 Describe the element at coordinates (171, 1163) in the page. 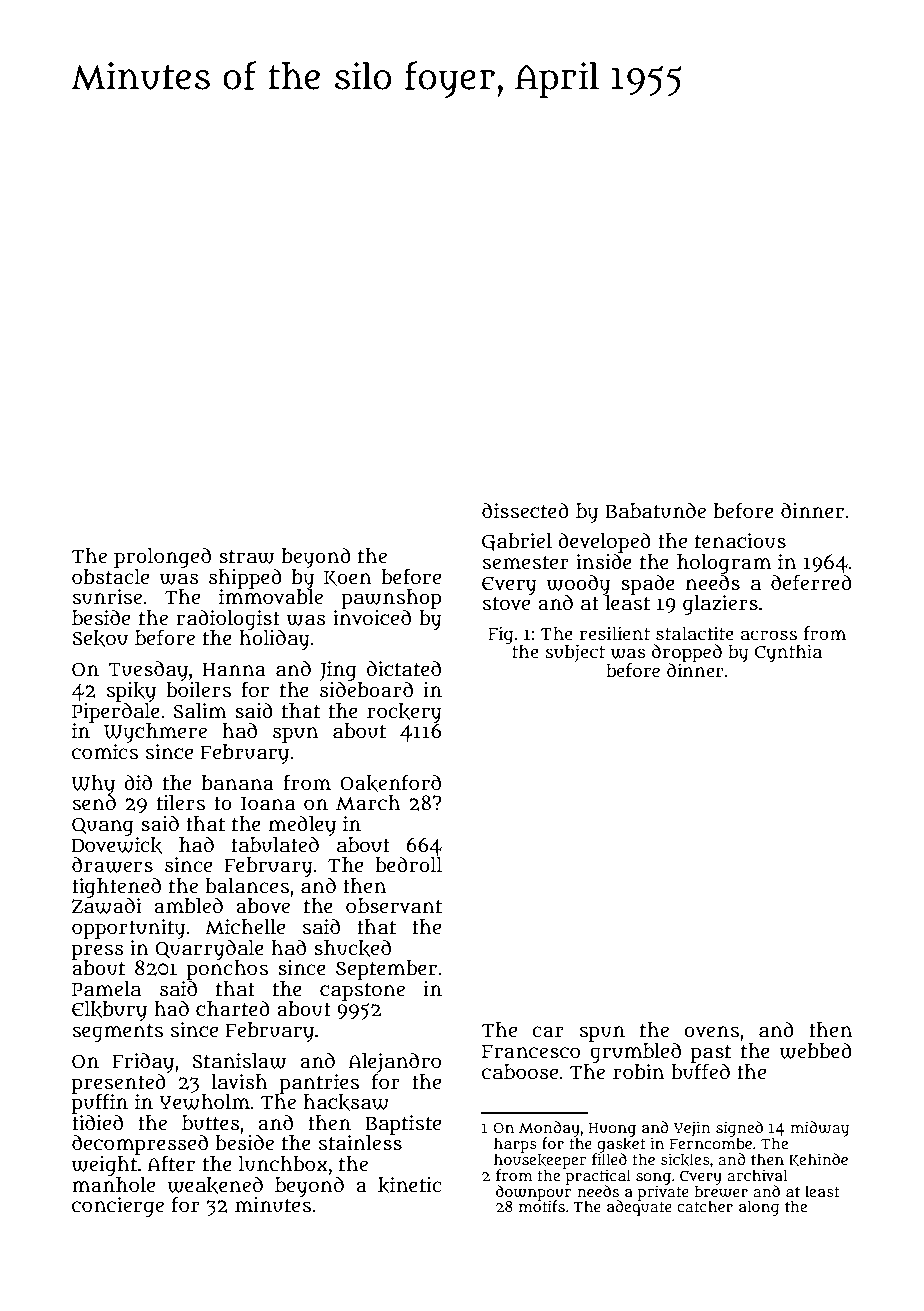

I see `After` at that location.
